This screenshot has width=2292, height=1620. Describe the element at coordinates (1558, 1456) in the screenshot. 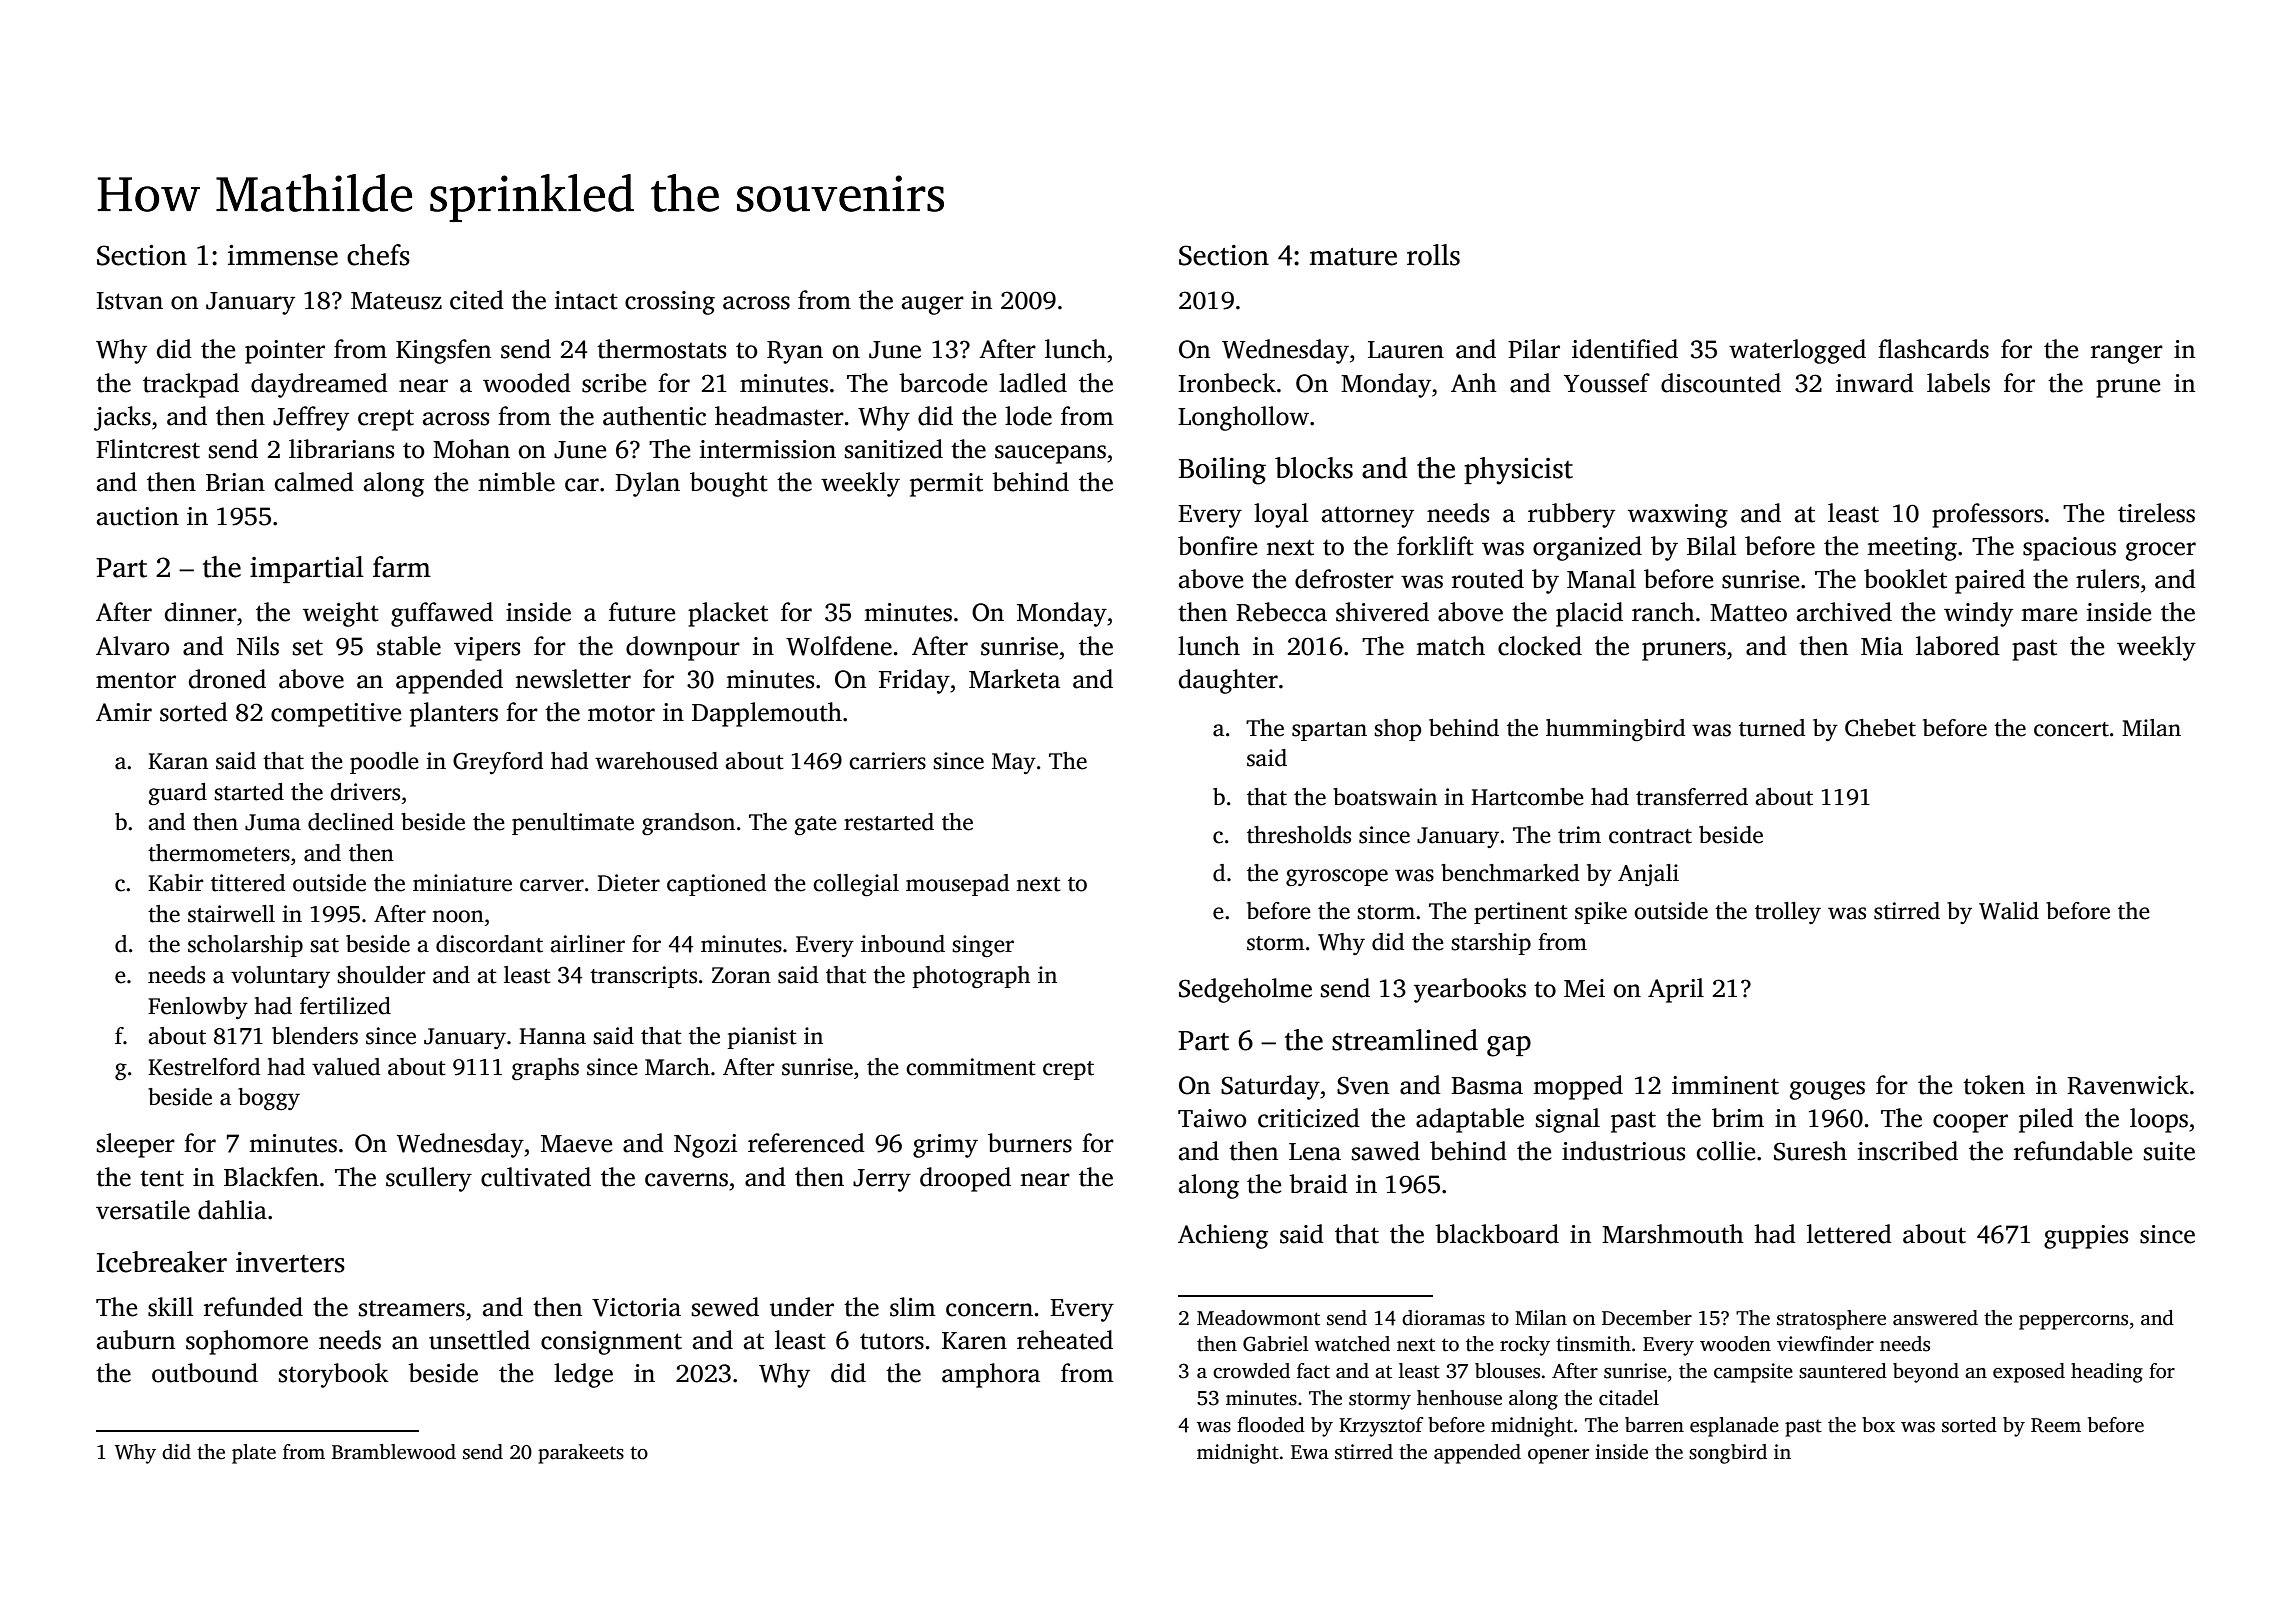

I see `opener` at that location.
